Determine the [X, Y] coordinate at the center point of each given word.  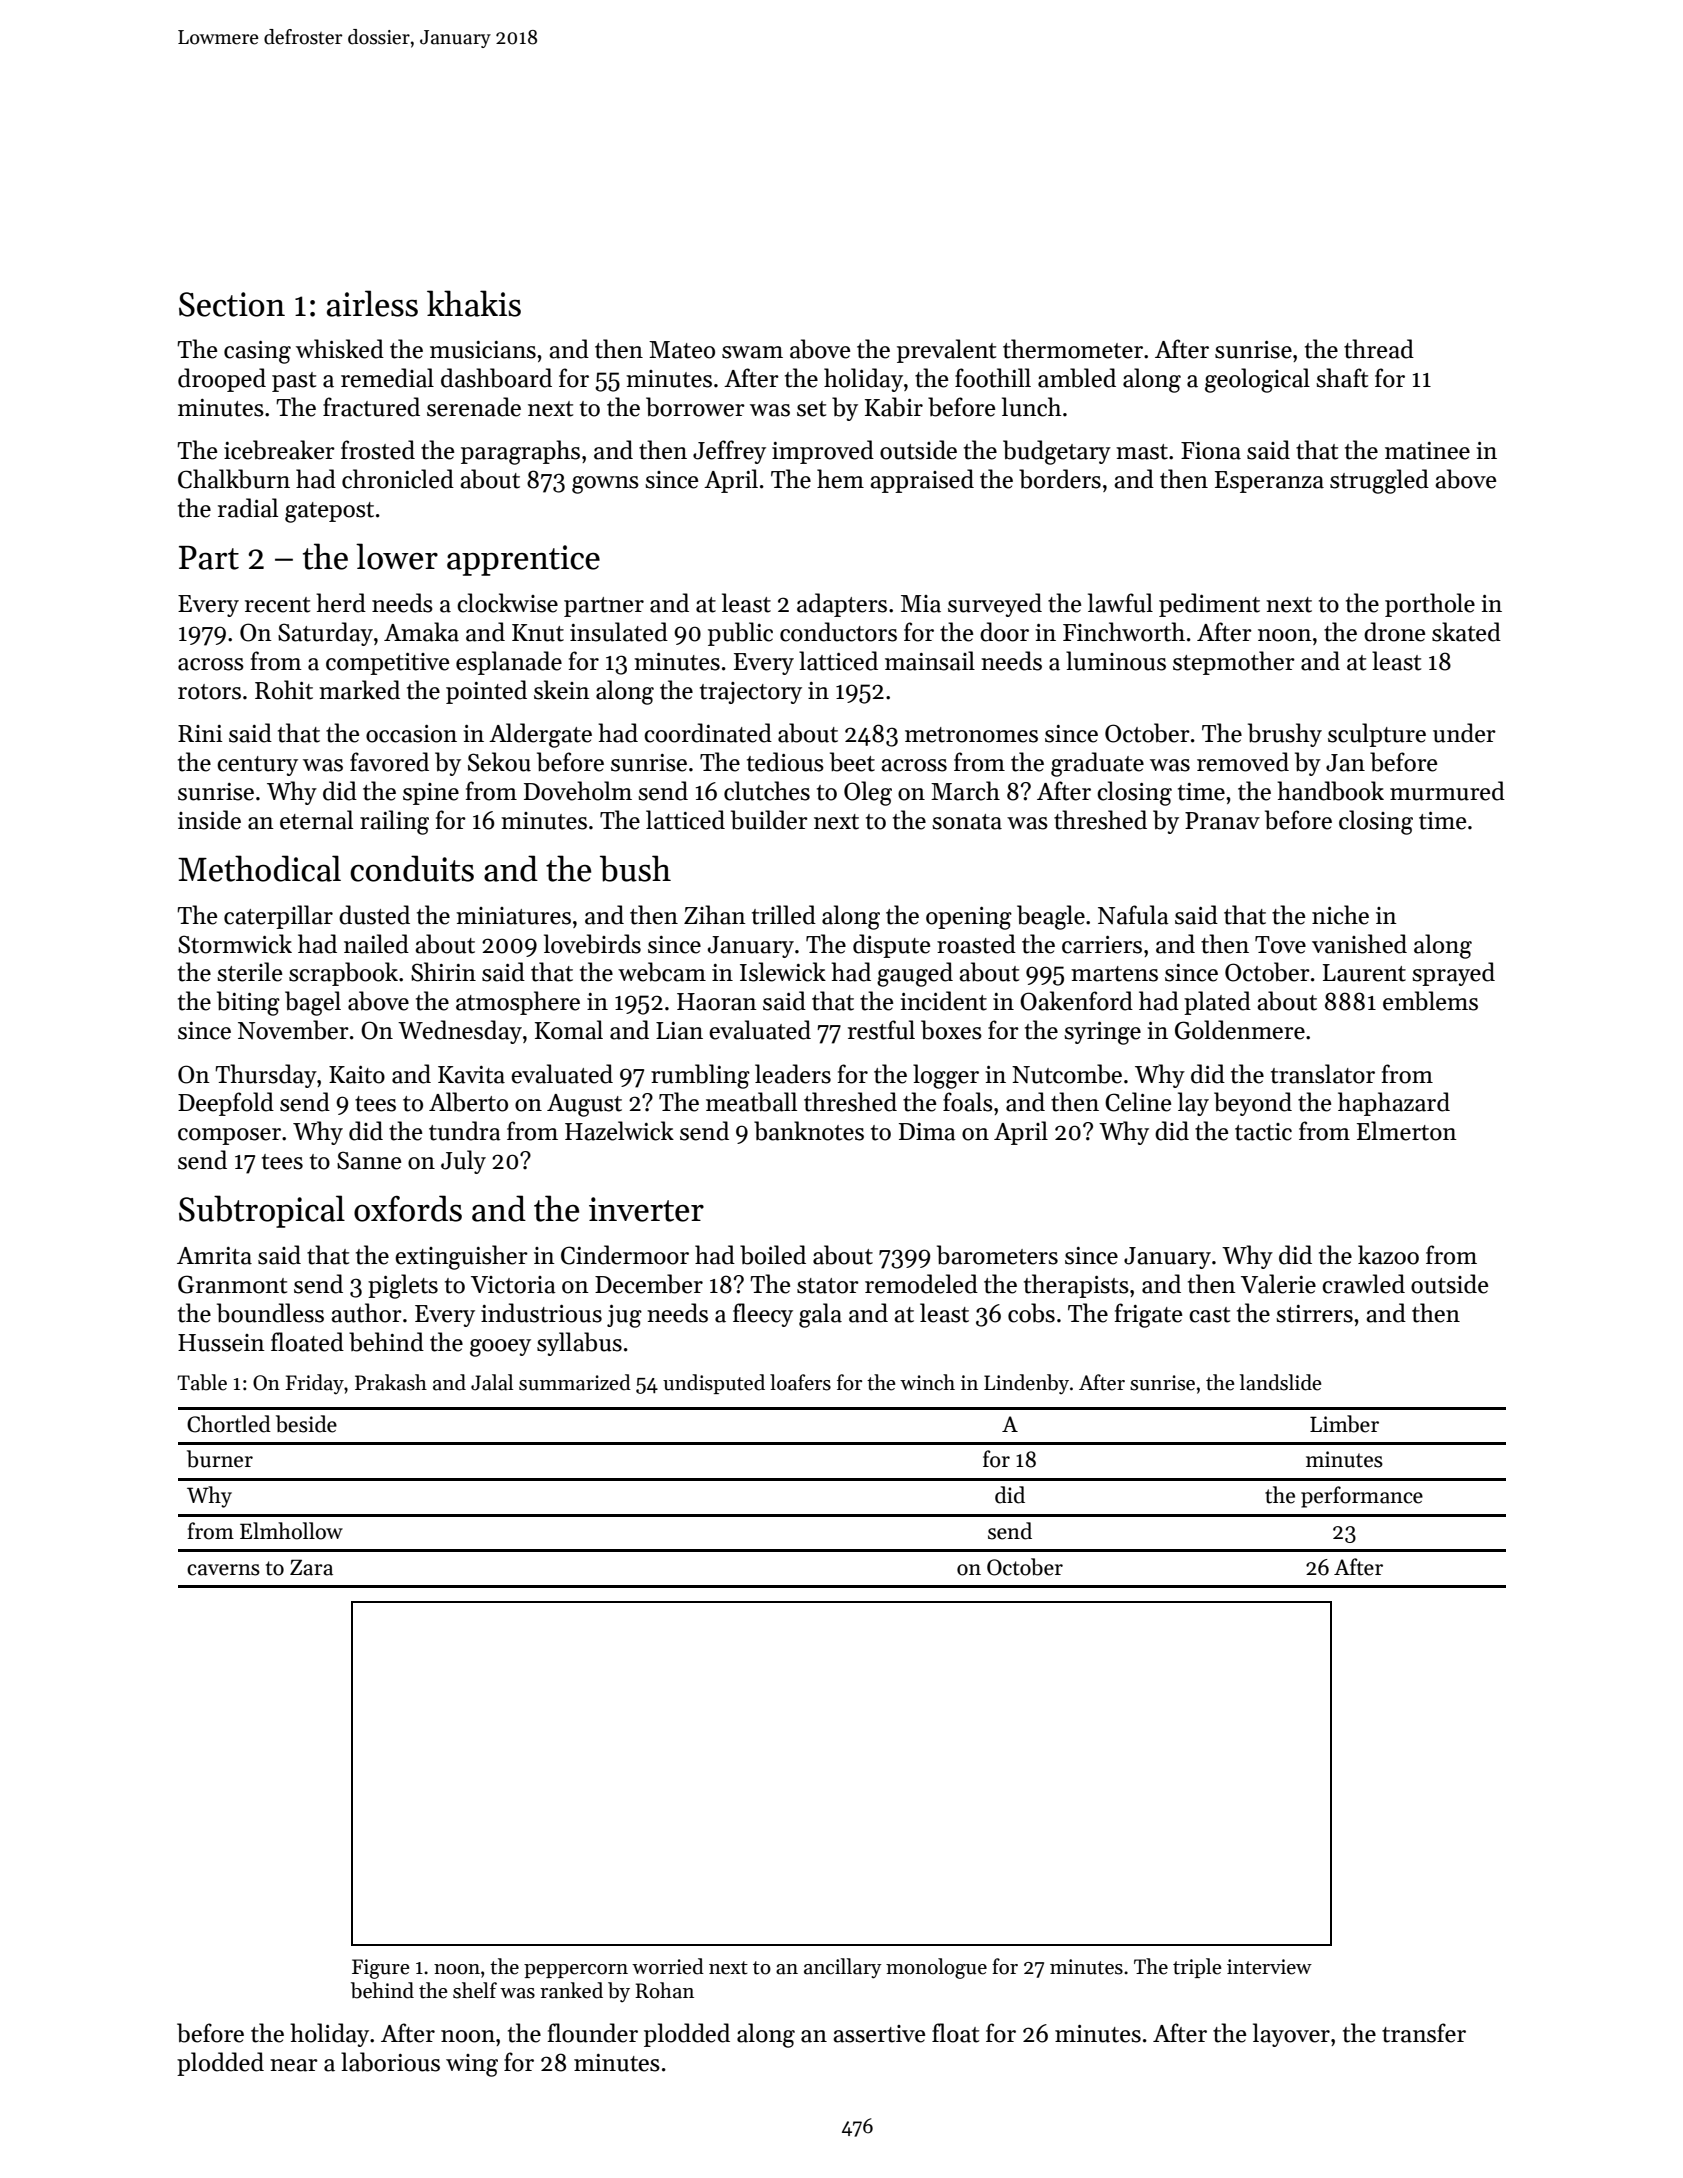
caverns [223, 1570]
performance [1362, 1497]
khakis [474, 303]
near [294, 2065]
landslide [1281, 1382]
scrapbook [343, 974]
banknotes [809, 1131]
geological [1257, 380]
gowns [605, 485]
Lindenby [1026, 1384]
